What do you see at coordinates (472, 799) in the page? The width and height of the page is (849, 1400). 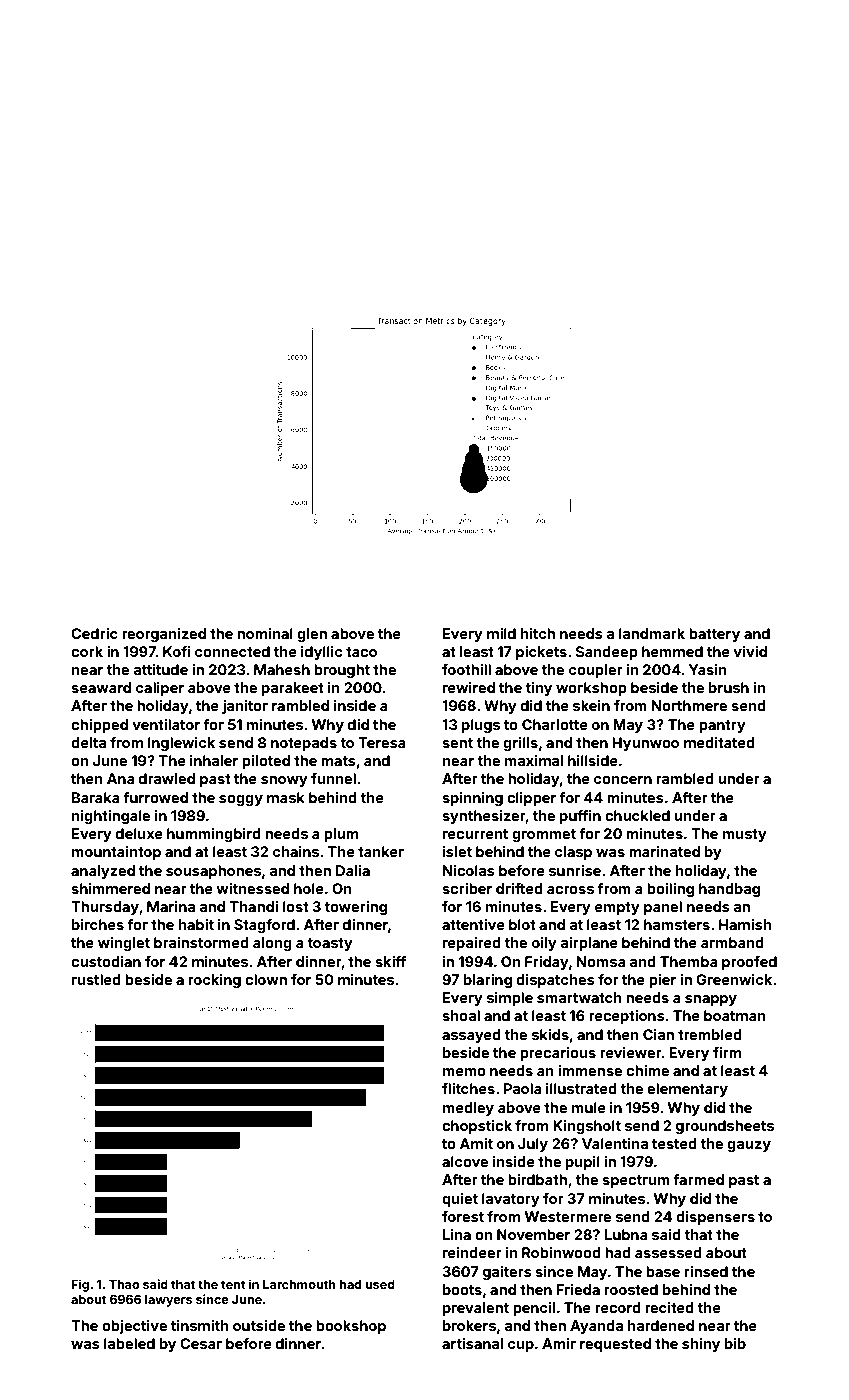 I see `spinning` at bounding box center [472, 799].
